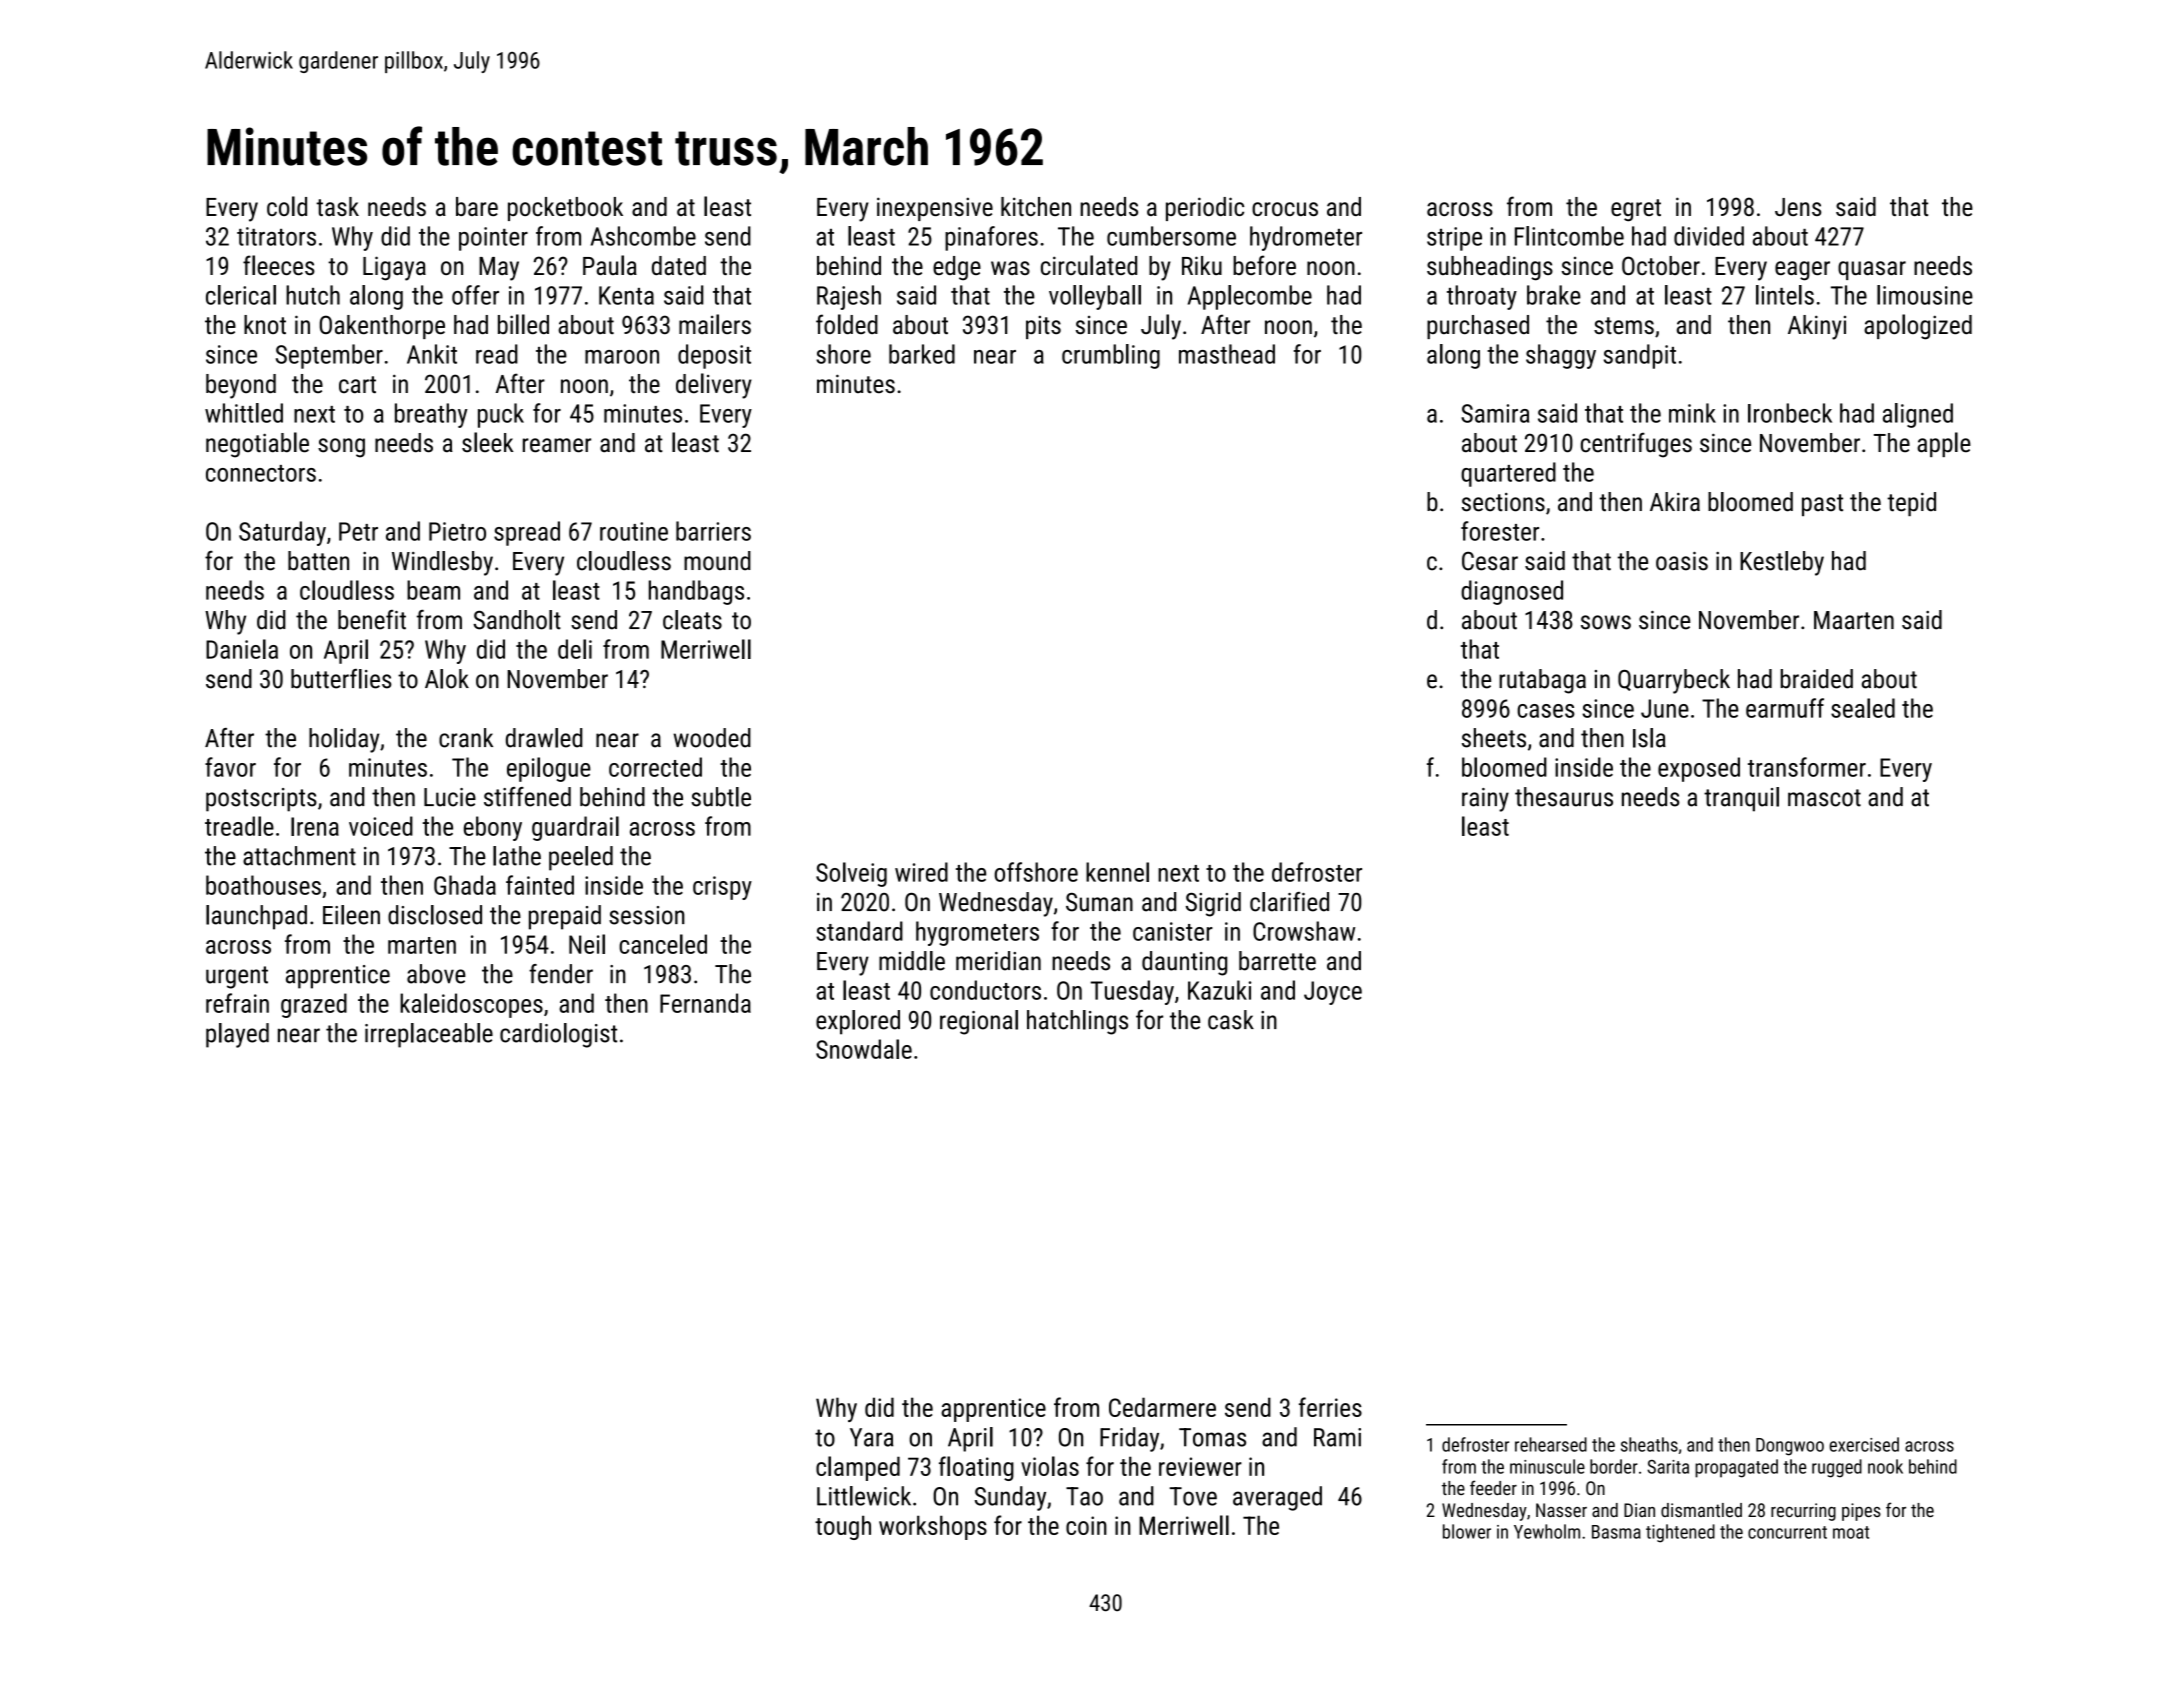 This document has width=2178, height=1683. I want to click on Joyce, so click(1333, 993).
